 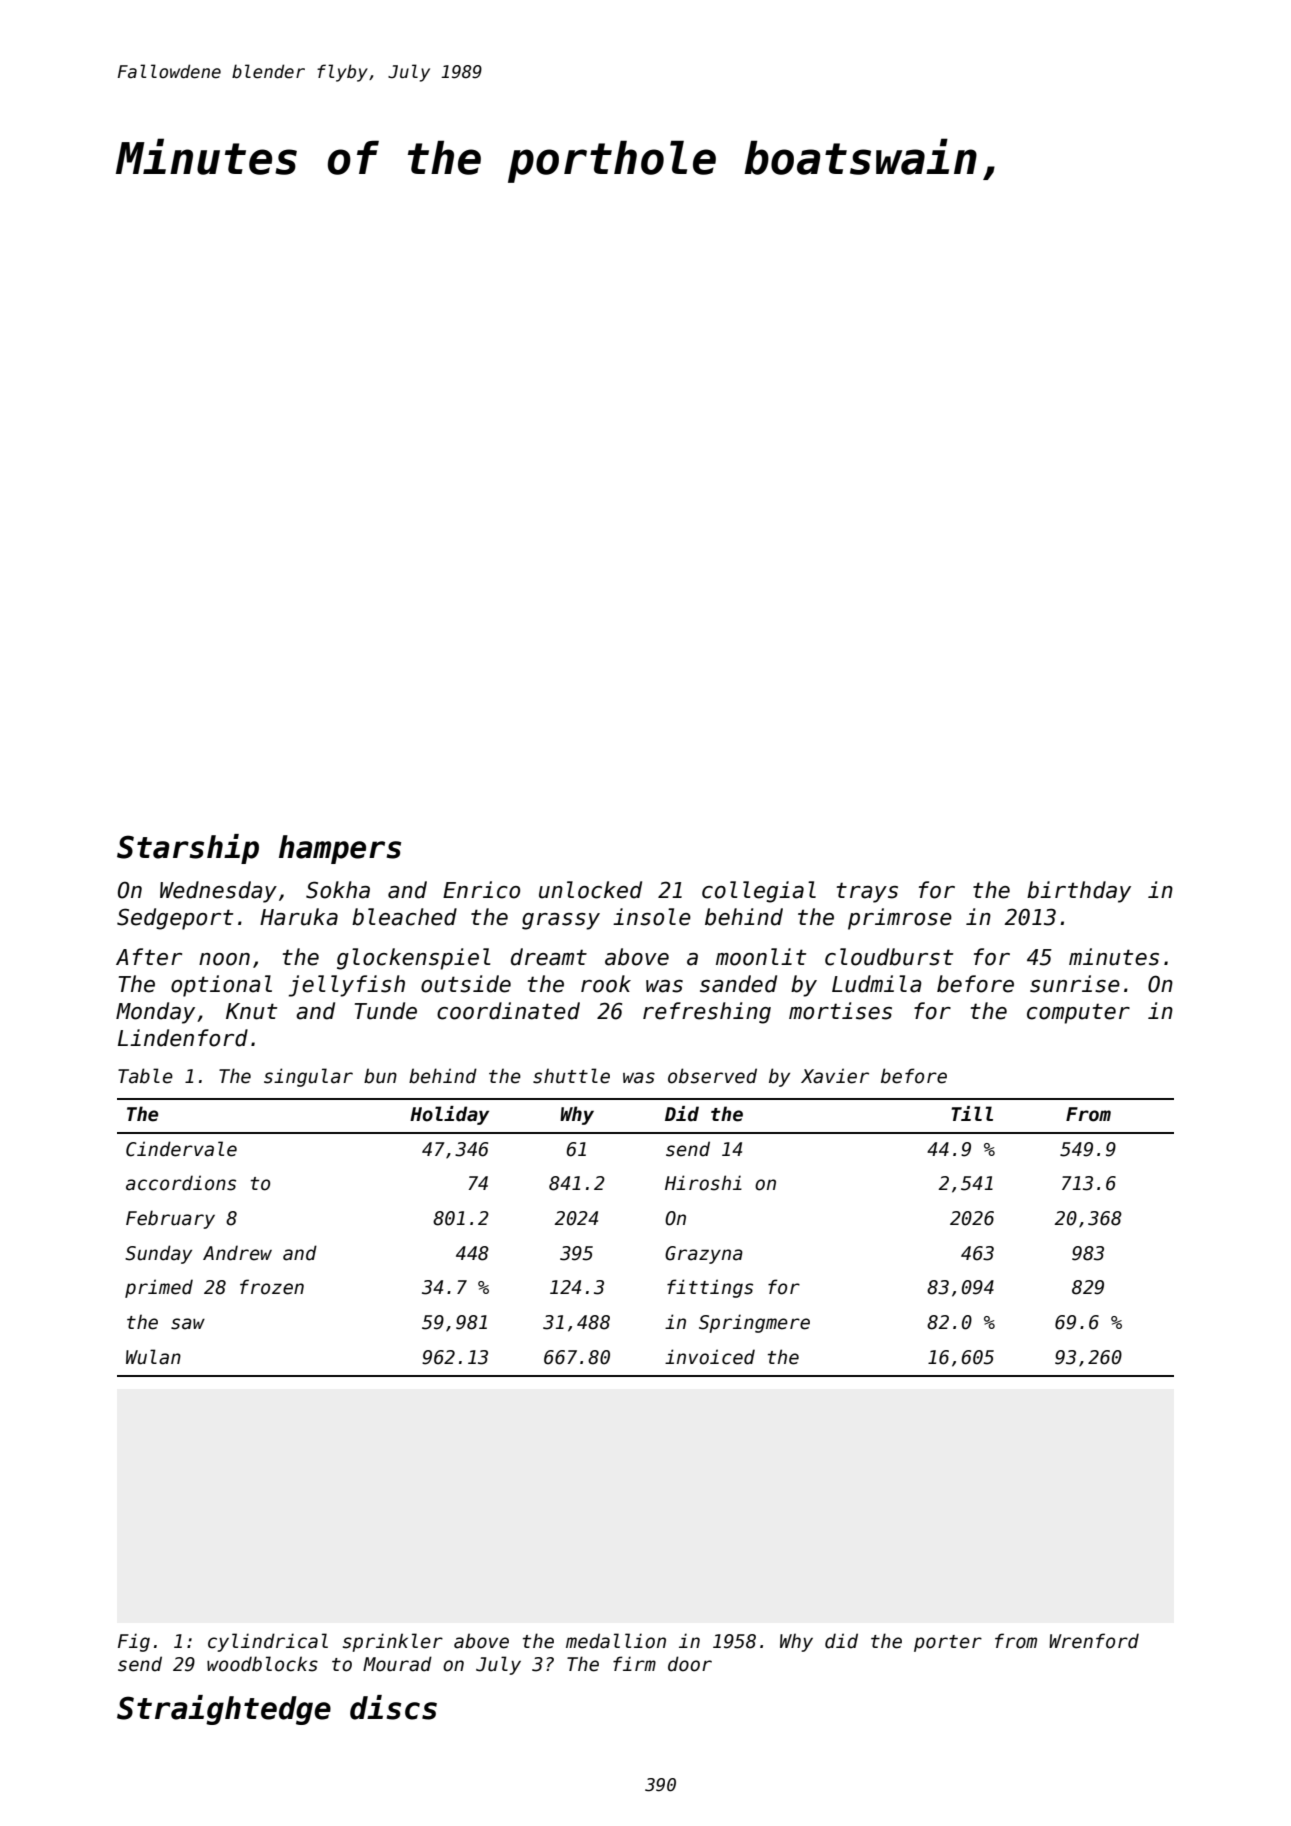 I want to click on Wulan, so click(x=153, y=1357).
